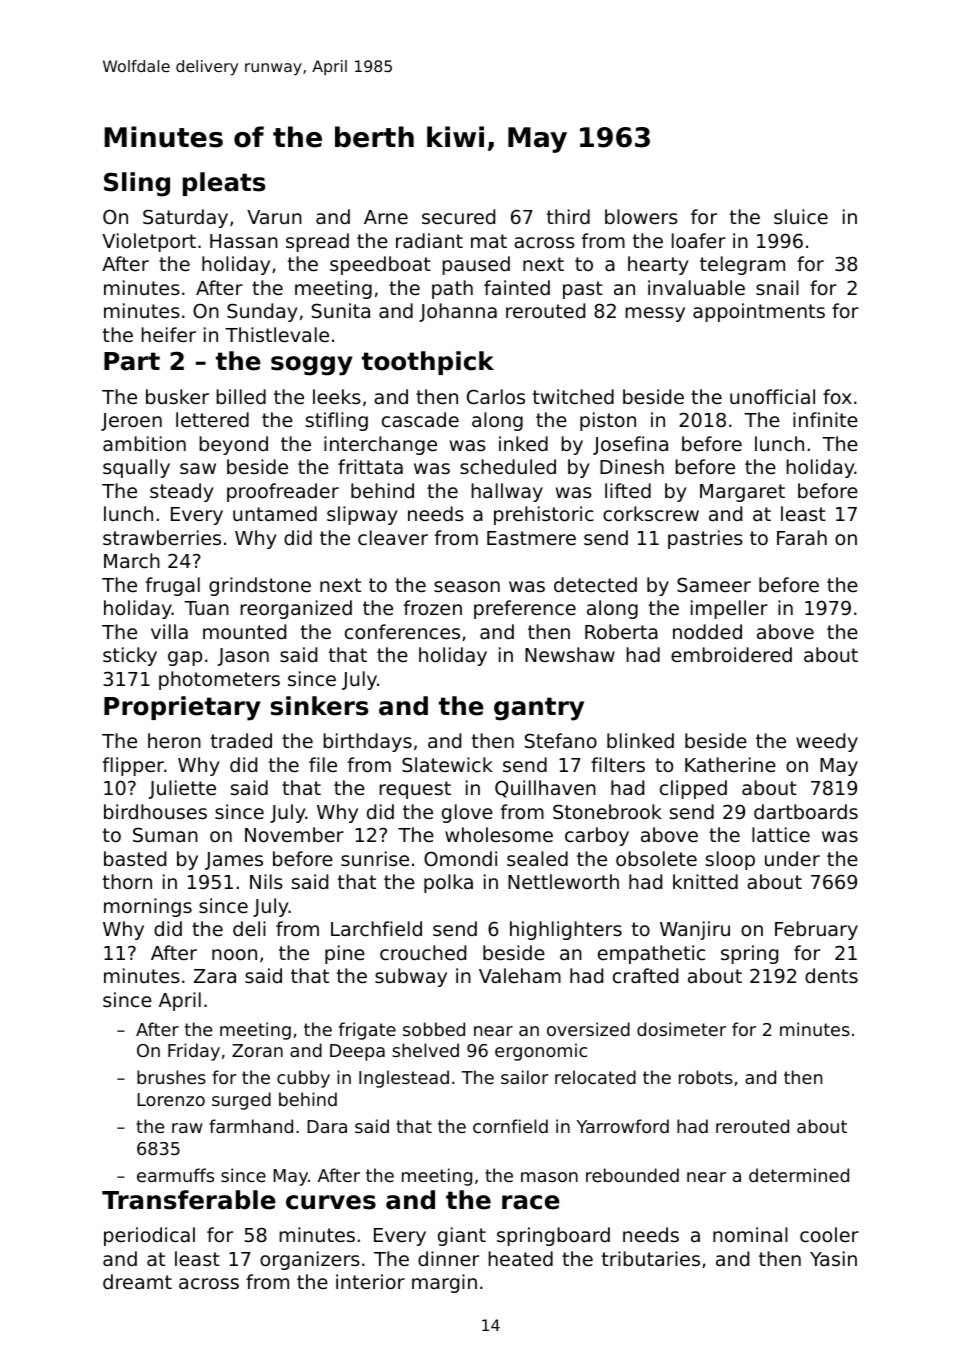 This document has height=1365, width=961. I want to click on lattice, so click(781, 834).
